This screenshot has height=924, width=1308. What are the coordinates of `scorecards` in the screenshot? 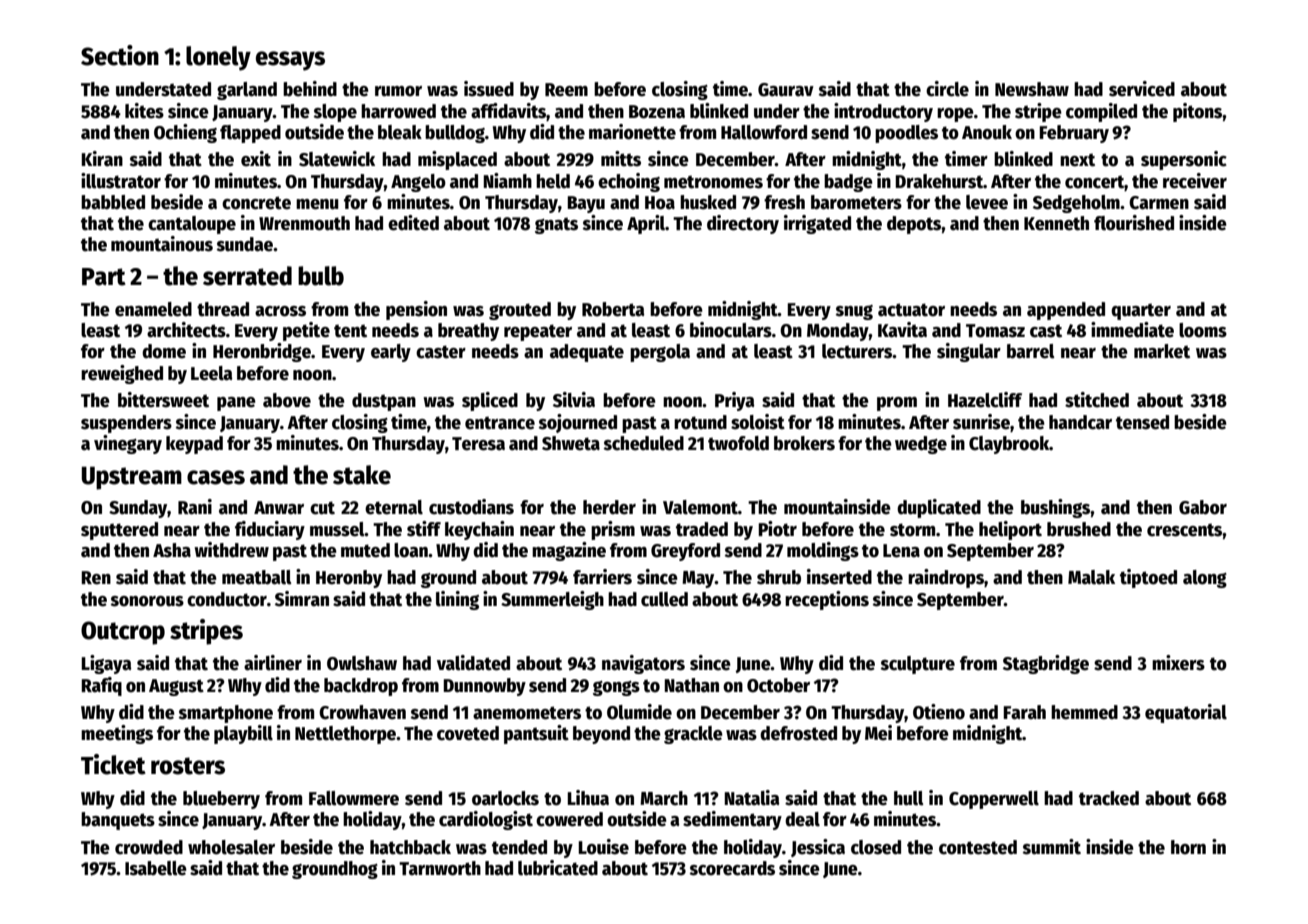 It's located at (732, 868).
